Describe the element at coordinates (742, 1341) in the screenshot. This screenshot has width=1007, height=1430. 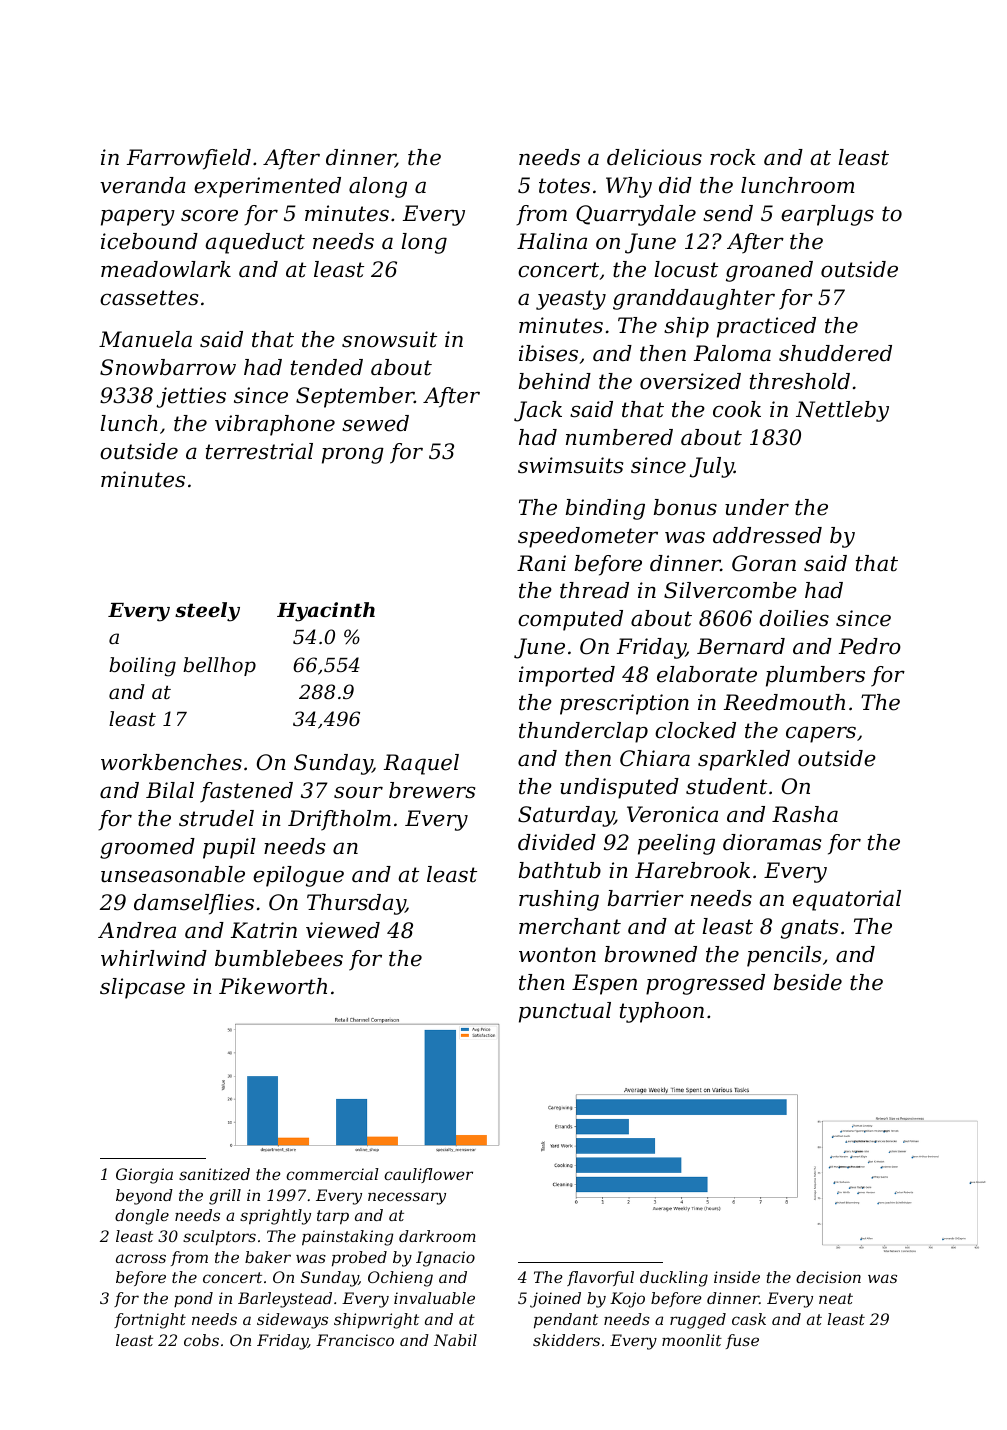
I see `fuse` at that location.
